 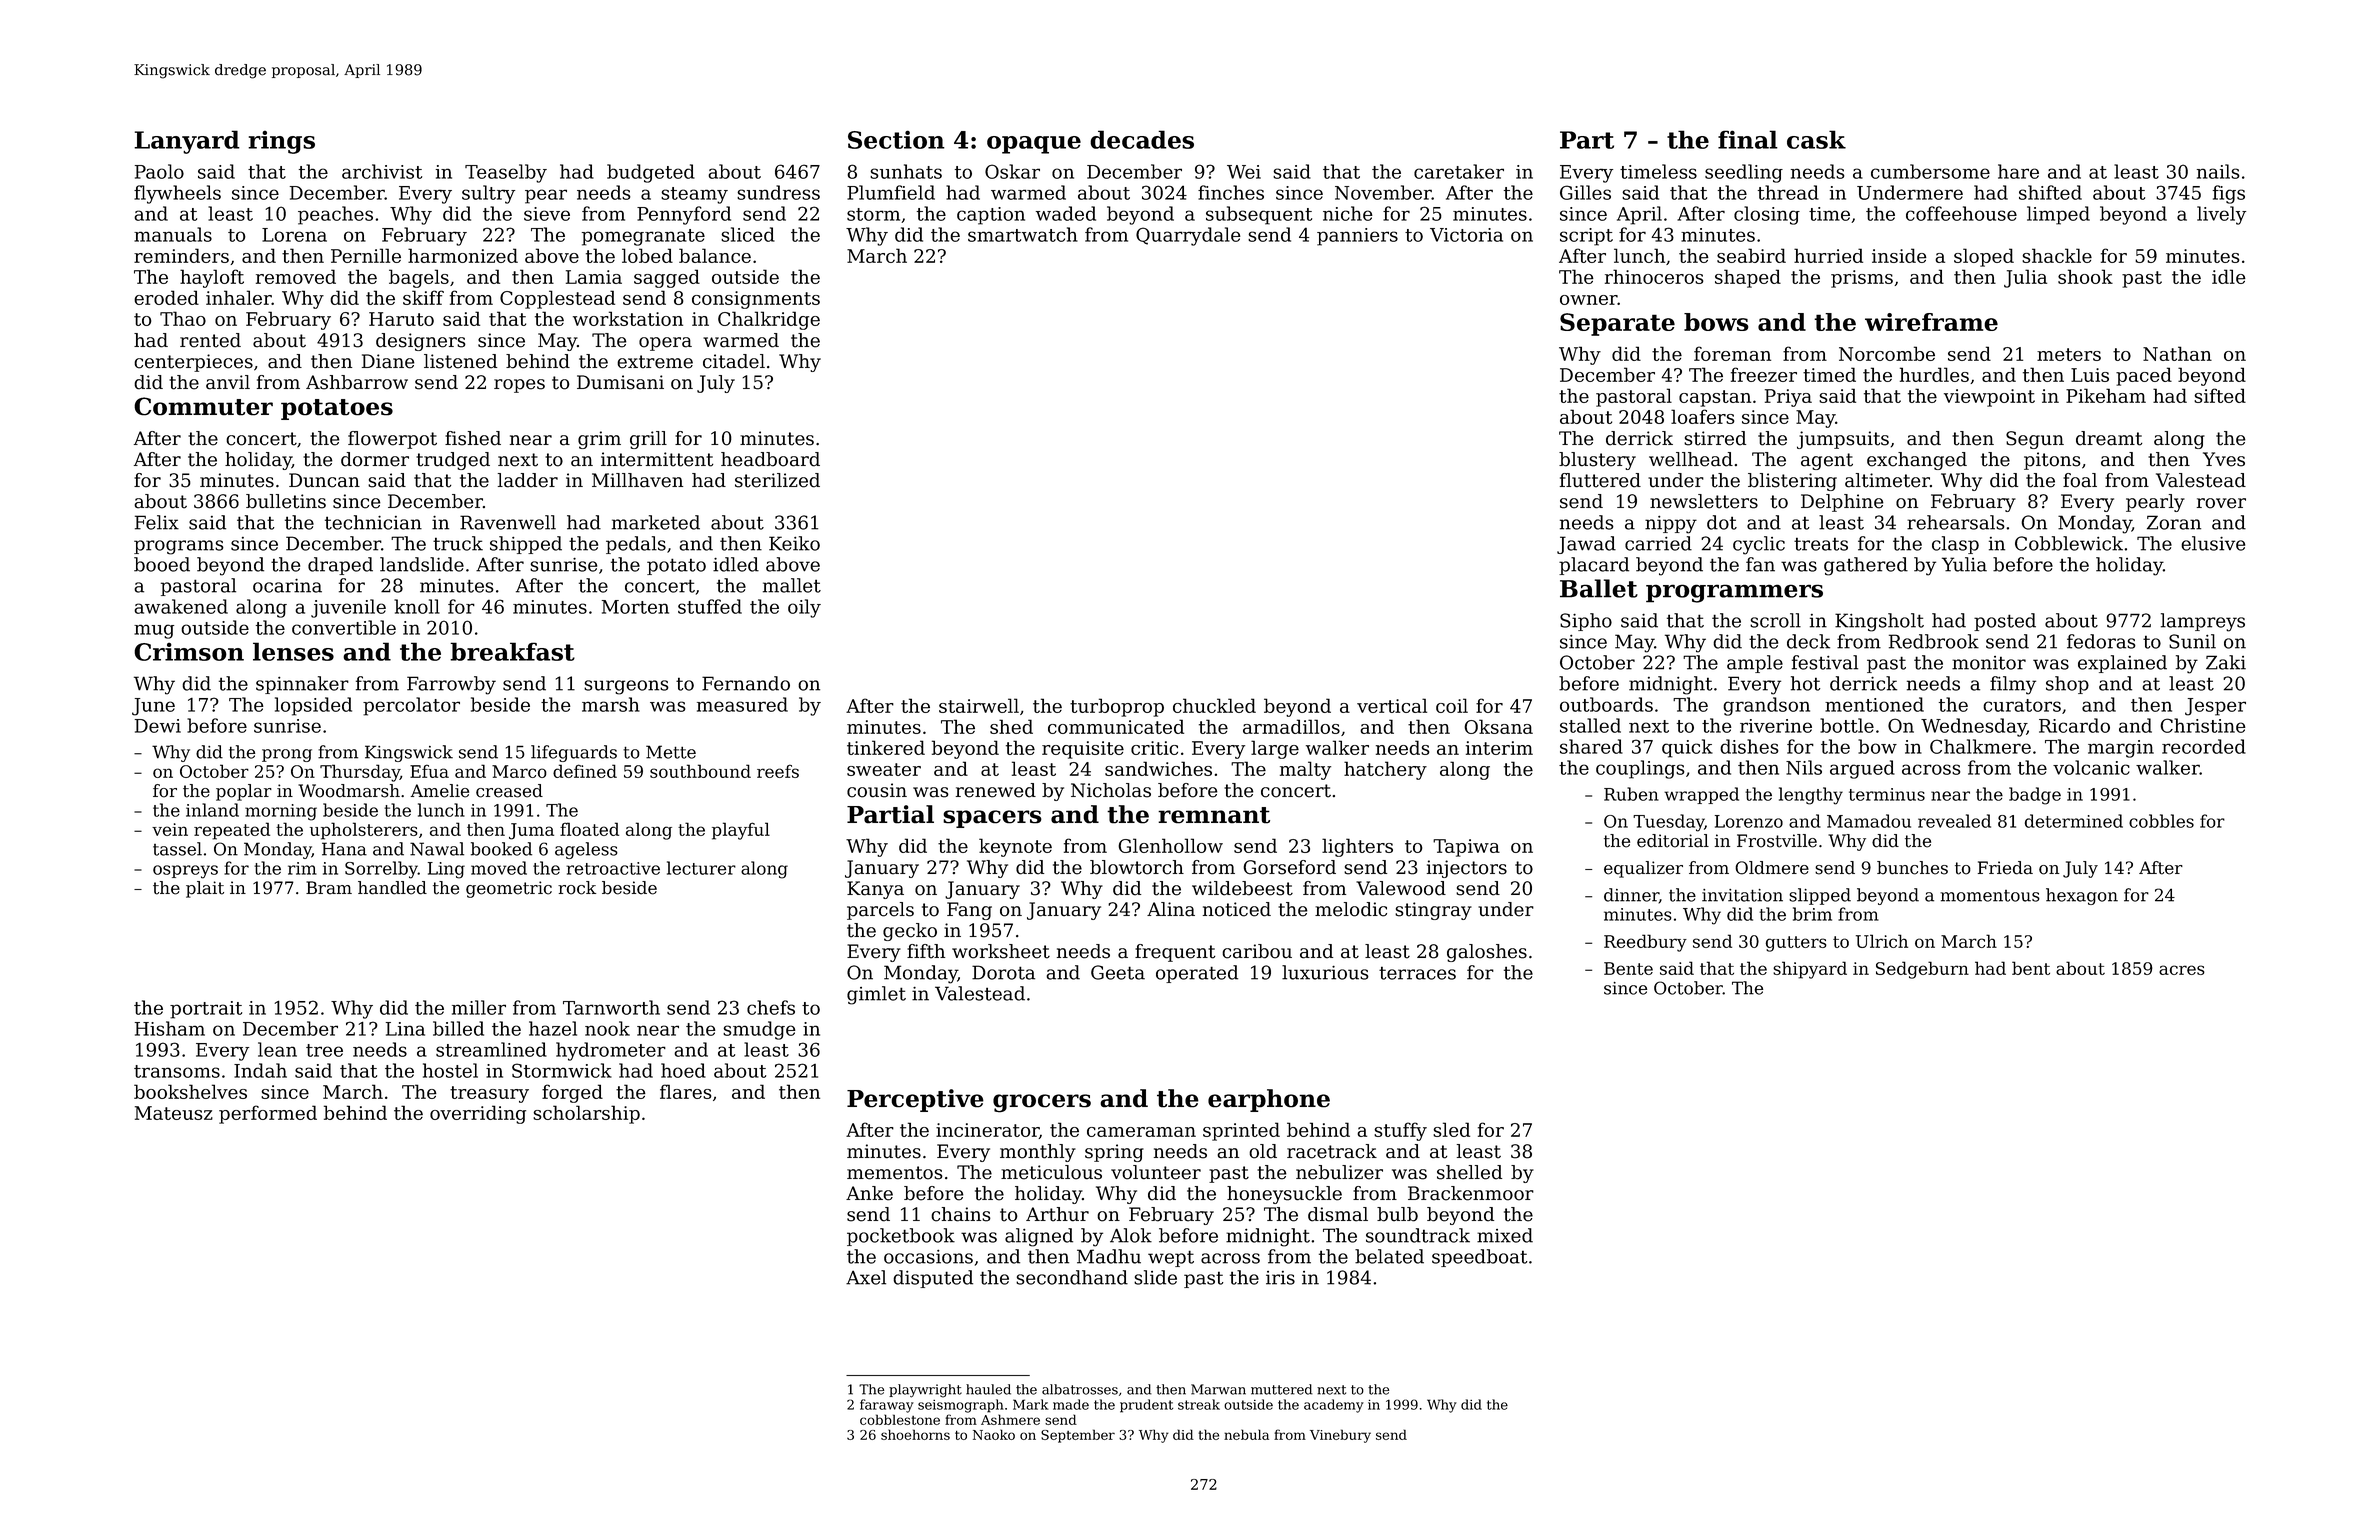 I want to click on rings, so click(x=281, y=142).
